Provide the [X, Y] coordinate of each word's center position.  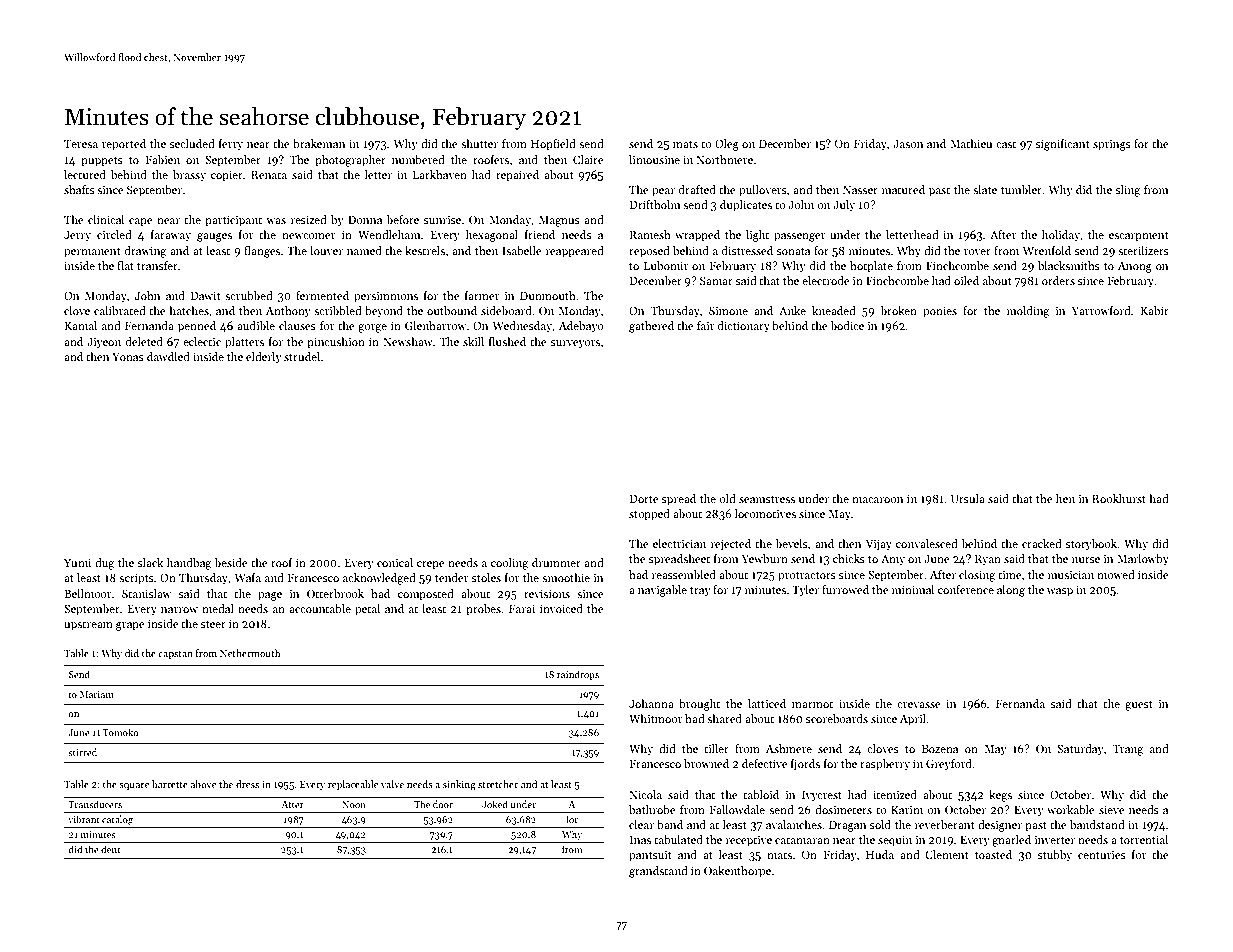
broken [898, 310]
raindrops [578, 675]
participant [233, 221]
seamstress [767, 499]
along [1011, 591]
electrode [826, 280]
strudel [302, 356]
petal [367, 610]
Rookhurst [1119, 498]
